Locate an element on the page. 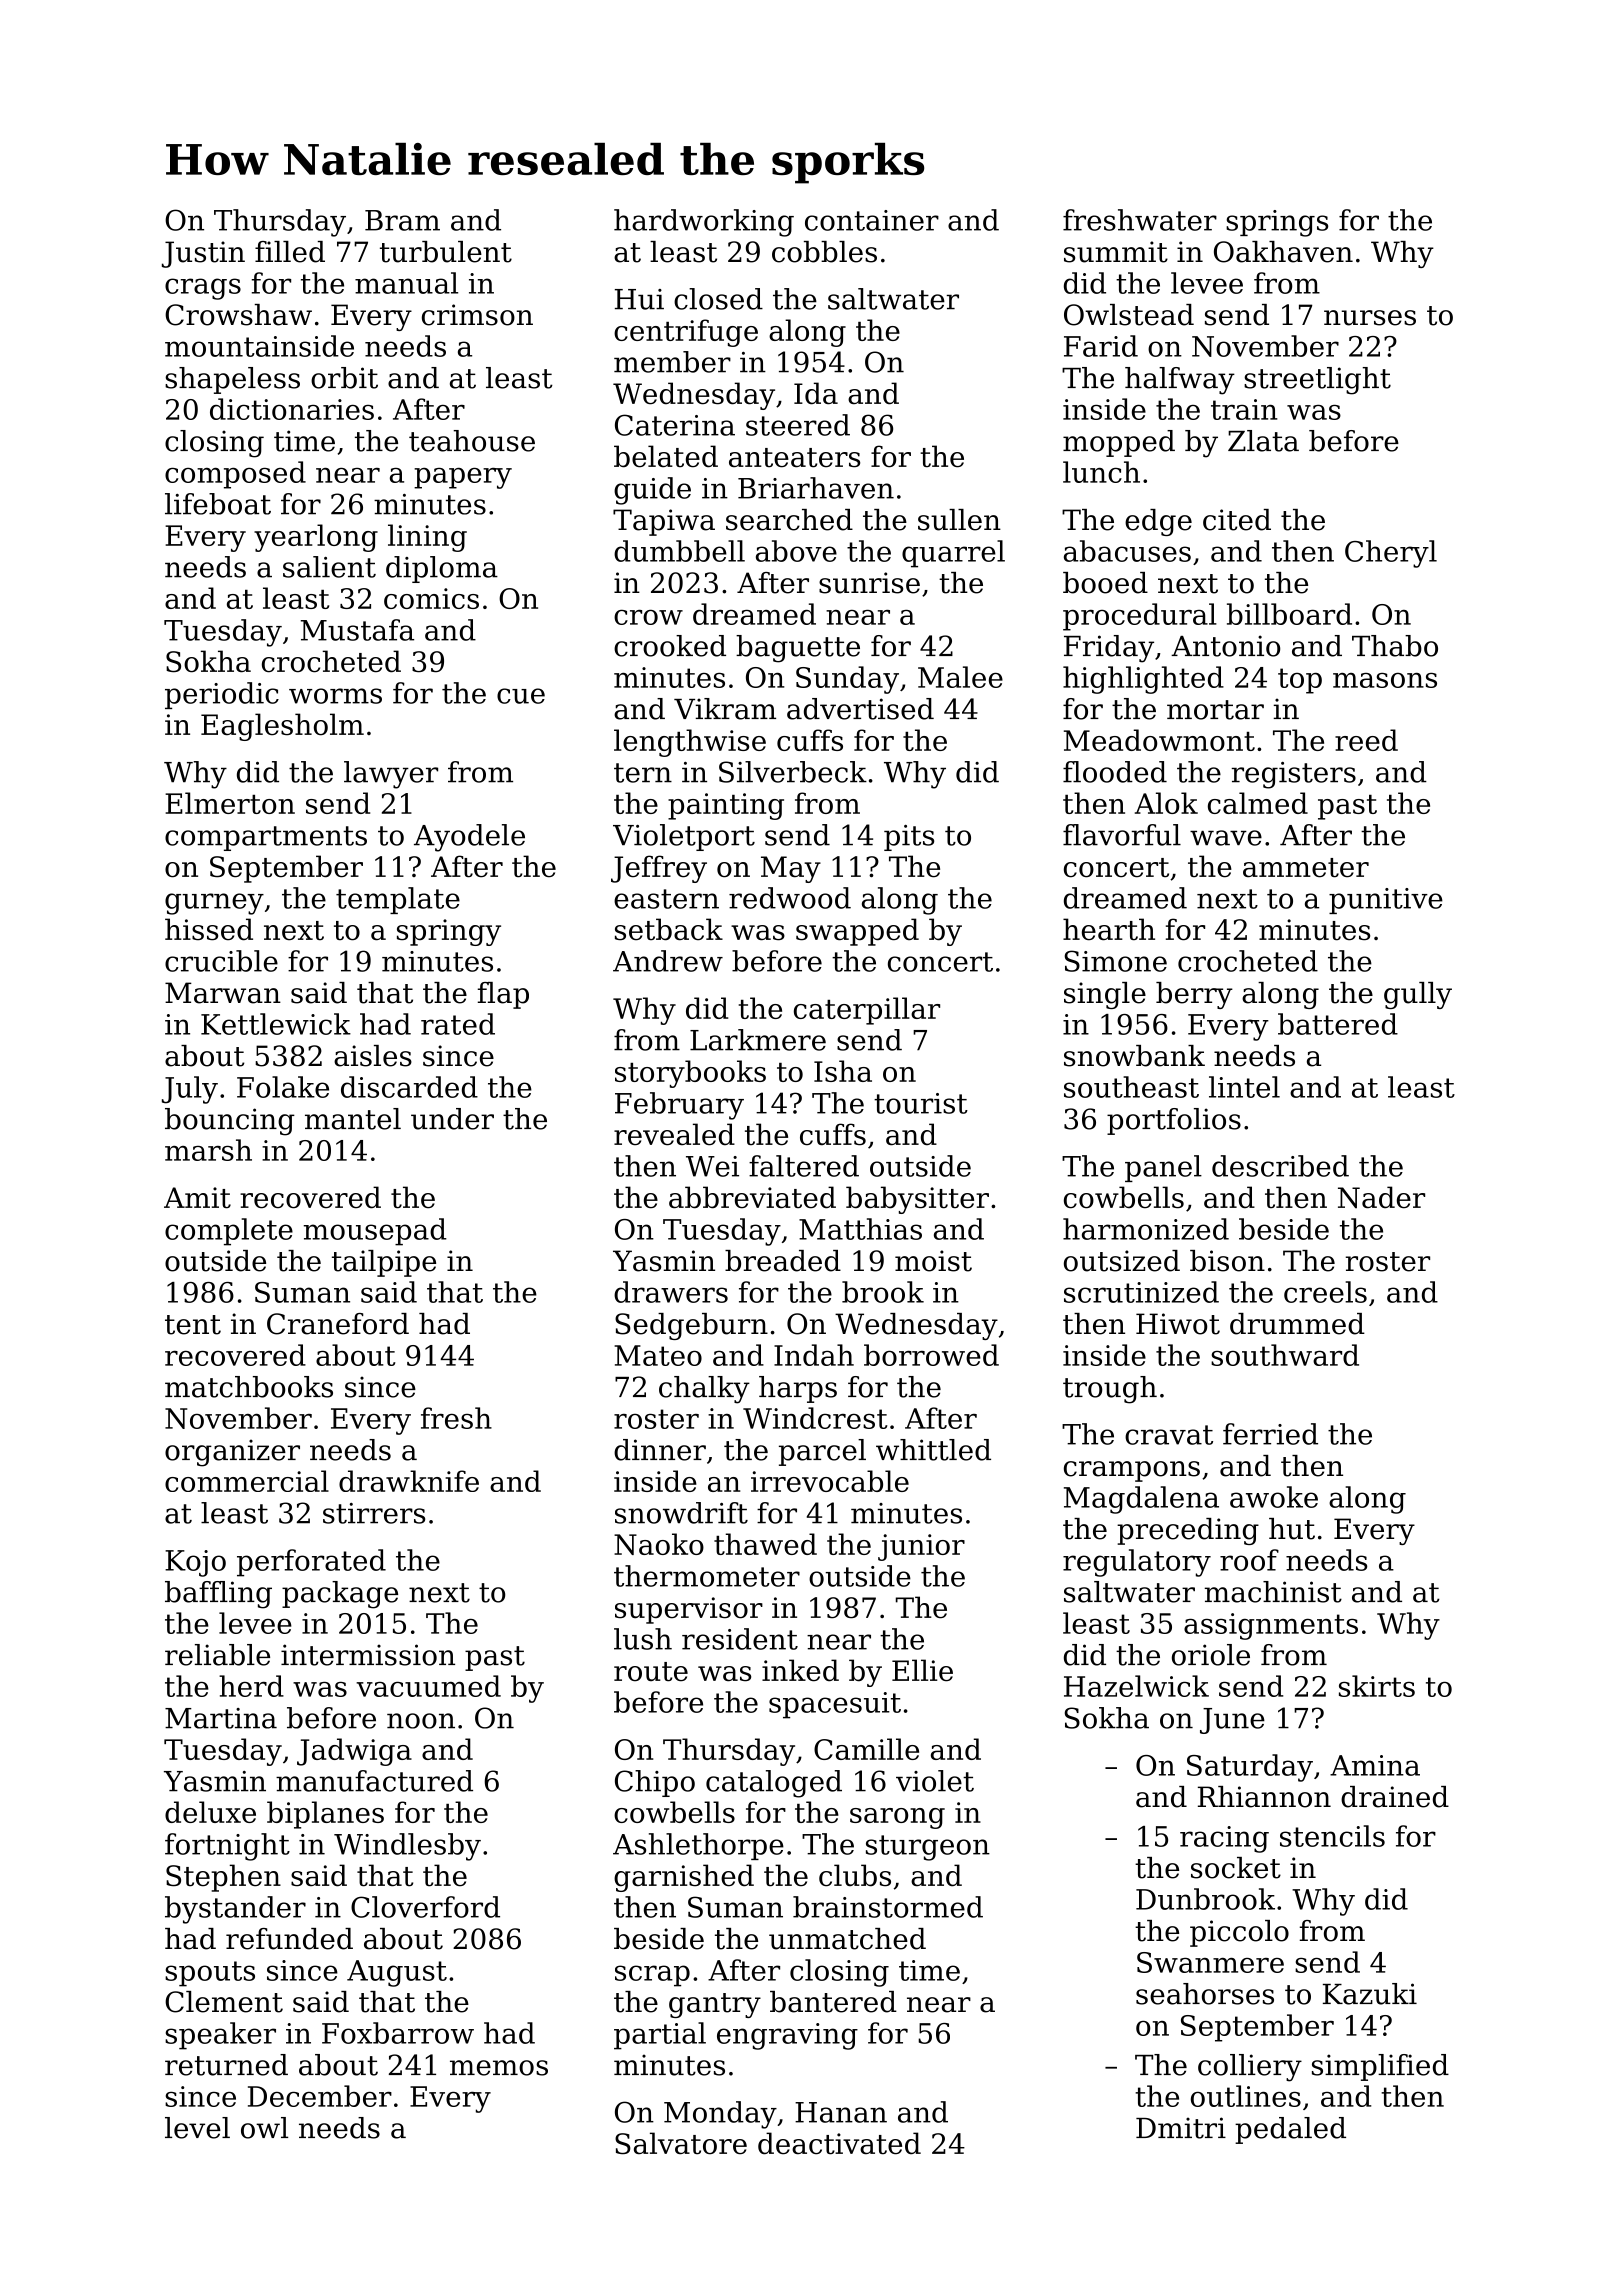  nurses is located at coordinates (1370, 318).
